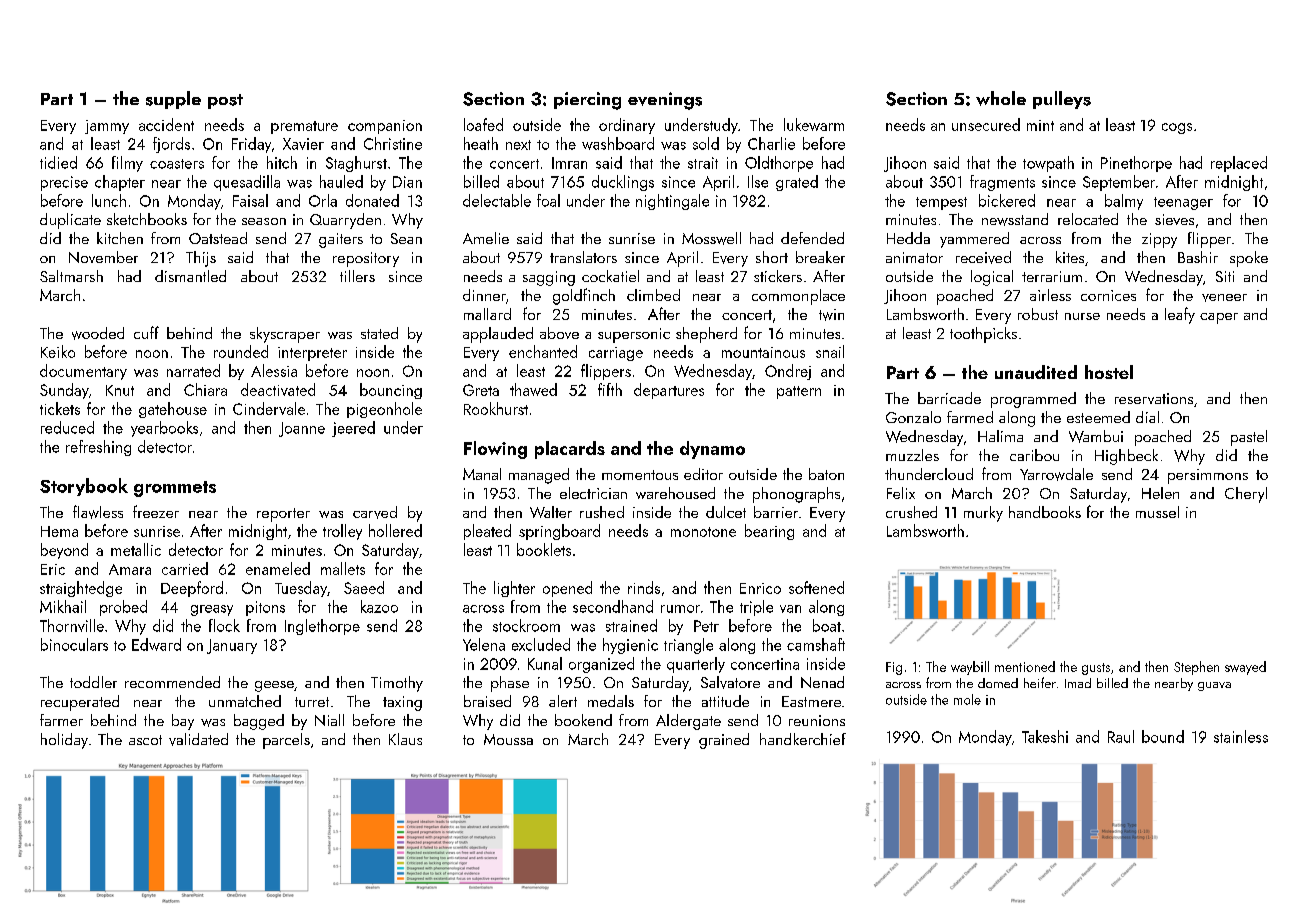 The height and width of the screenshot is (924, 1308). Describe the element at coordinates (665, 101) in the screenshot. I see `evenings` at that location.
